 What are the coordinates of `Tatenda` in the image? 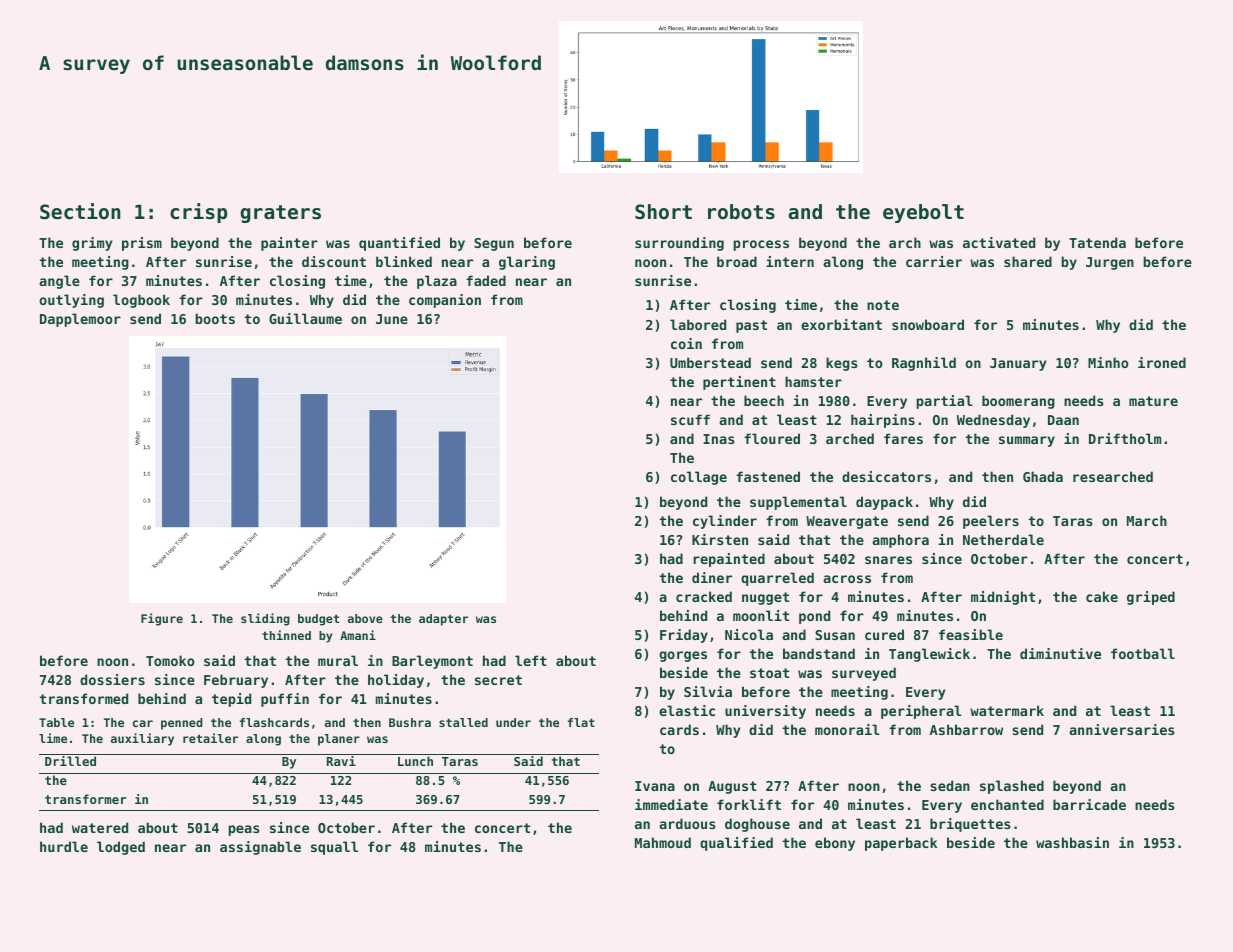 It's located at (1097, 242).
